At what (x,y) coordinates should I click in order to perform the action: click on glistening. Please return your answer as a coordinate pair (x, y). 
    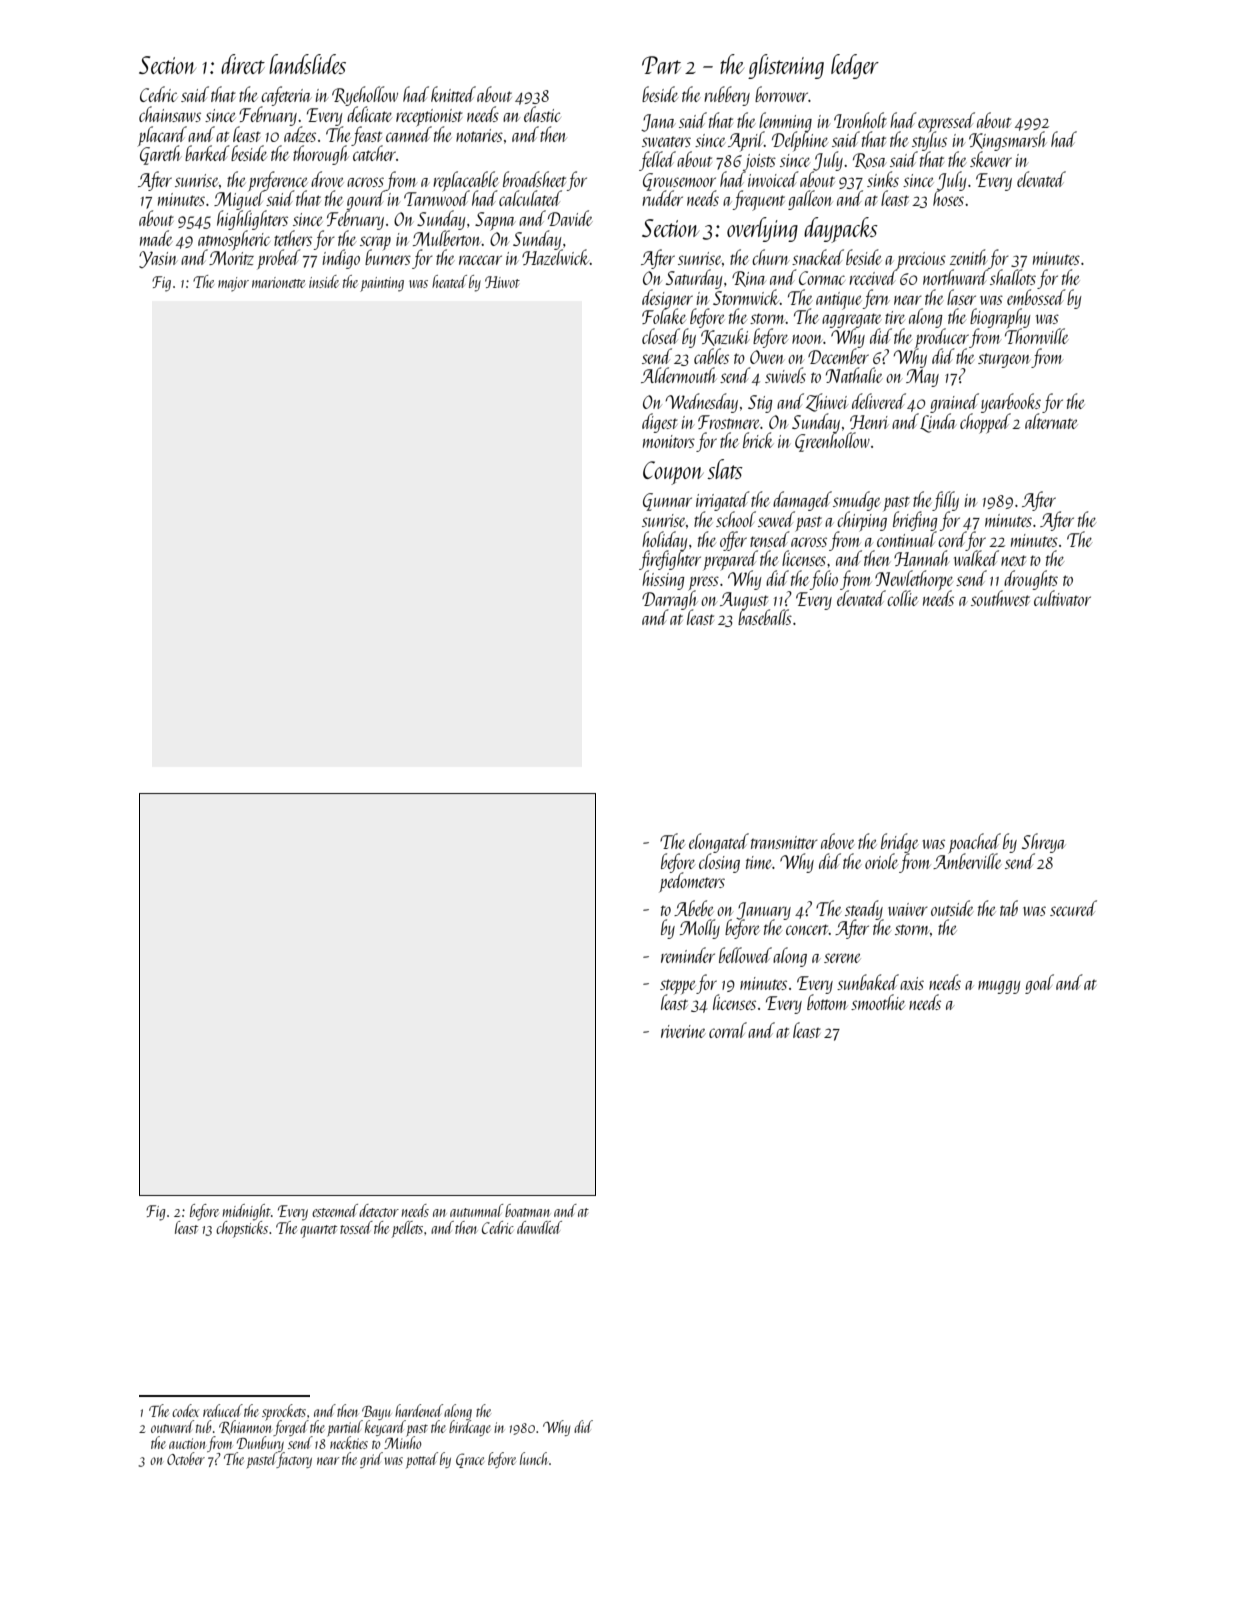
    Looking at the image, I should click on (786, 66).
